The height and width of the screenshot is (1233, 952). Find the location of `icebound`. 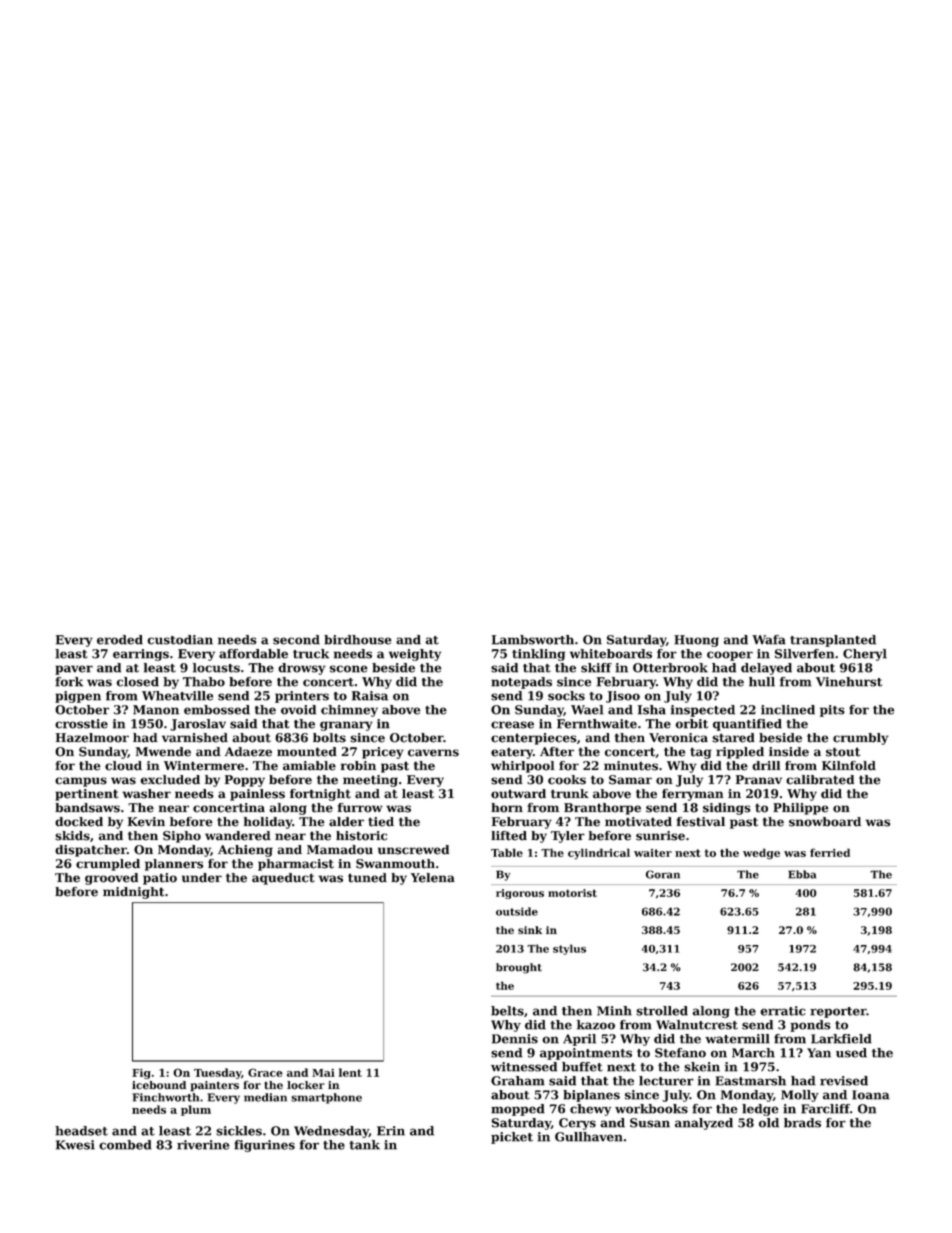

icebound is located at coordinates (159, 1085).
